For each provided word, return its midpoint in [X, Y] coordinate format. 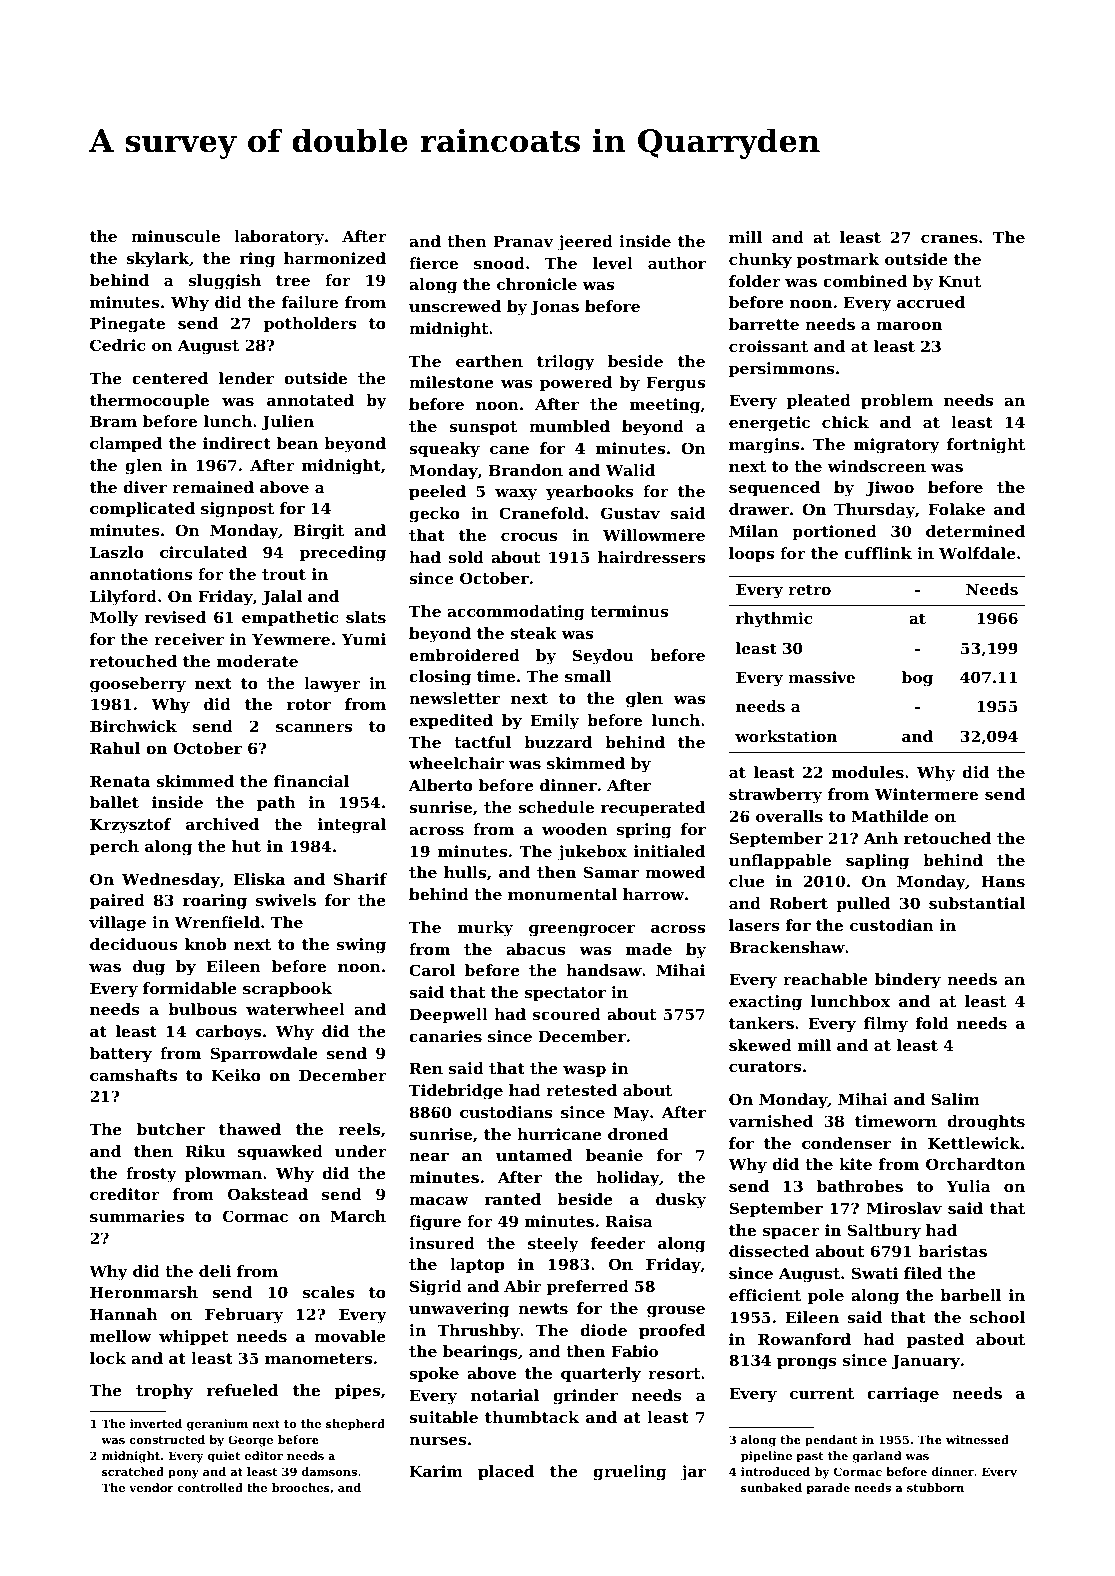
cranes [949, 239]
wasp [584, 1071]
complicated [142, 509]
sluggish [225, 282]
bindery [908, 981]
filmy [886, 1025]
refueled [242, 1390]
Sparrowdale [264, 1054]
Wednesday [171, 881]
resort [674, 1373]
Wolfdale [977, 553]
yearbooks [590, 493]
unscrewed [455, 306]
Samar [611, 872]
